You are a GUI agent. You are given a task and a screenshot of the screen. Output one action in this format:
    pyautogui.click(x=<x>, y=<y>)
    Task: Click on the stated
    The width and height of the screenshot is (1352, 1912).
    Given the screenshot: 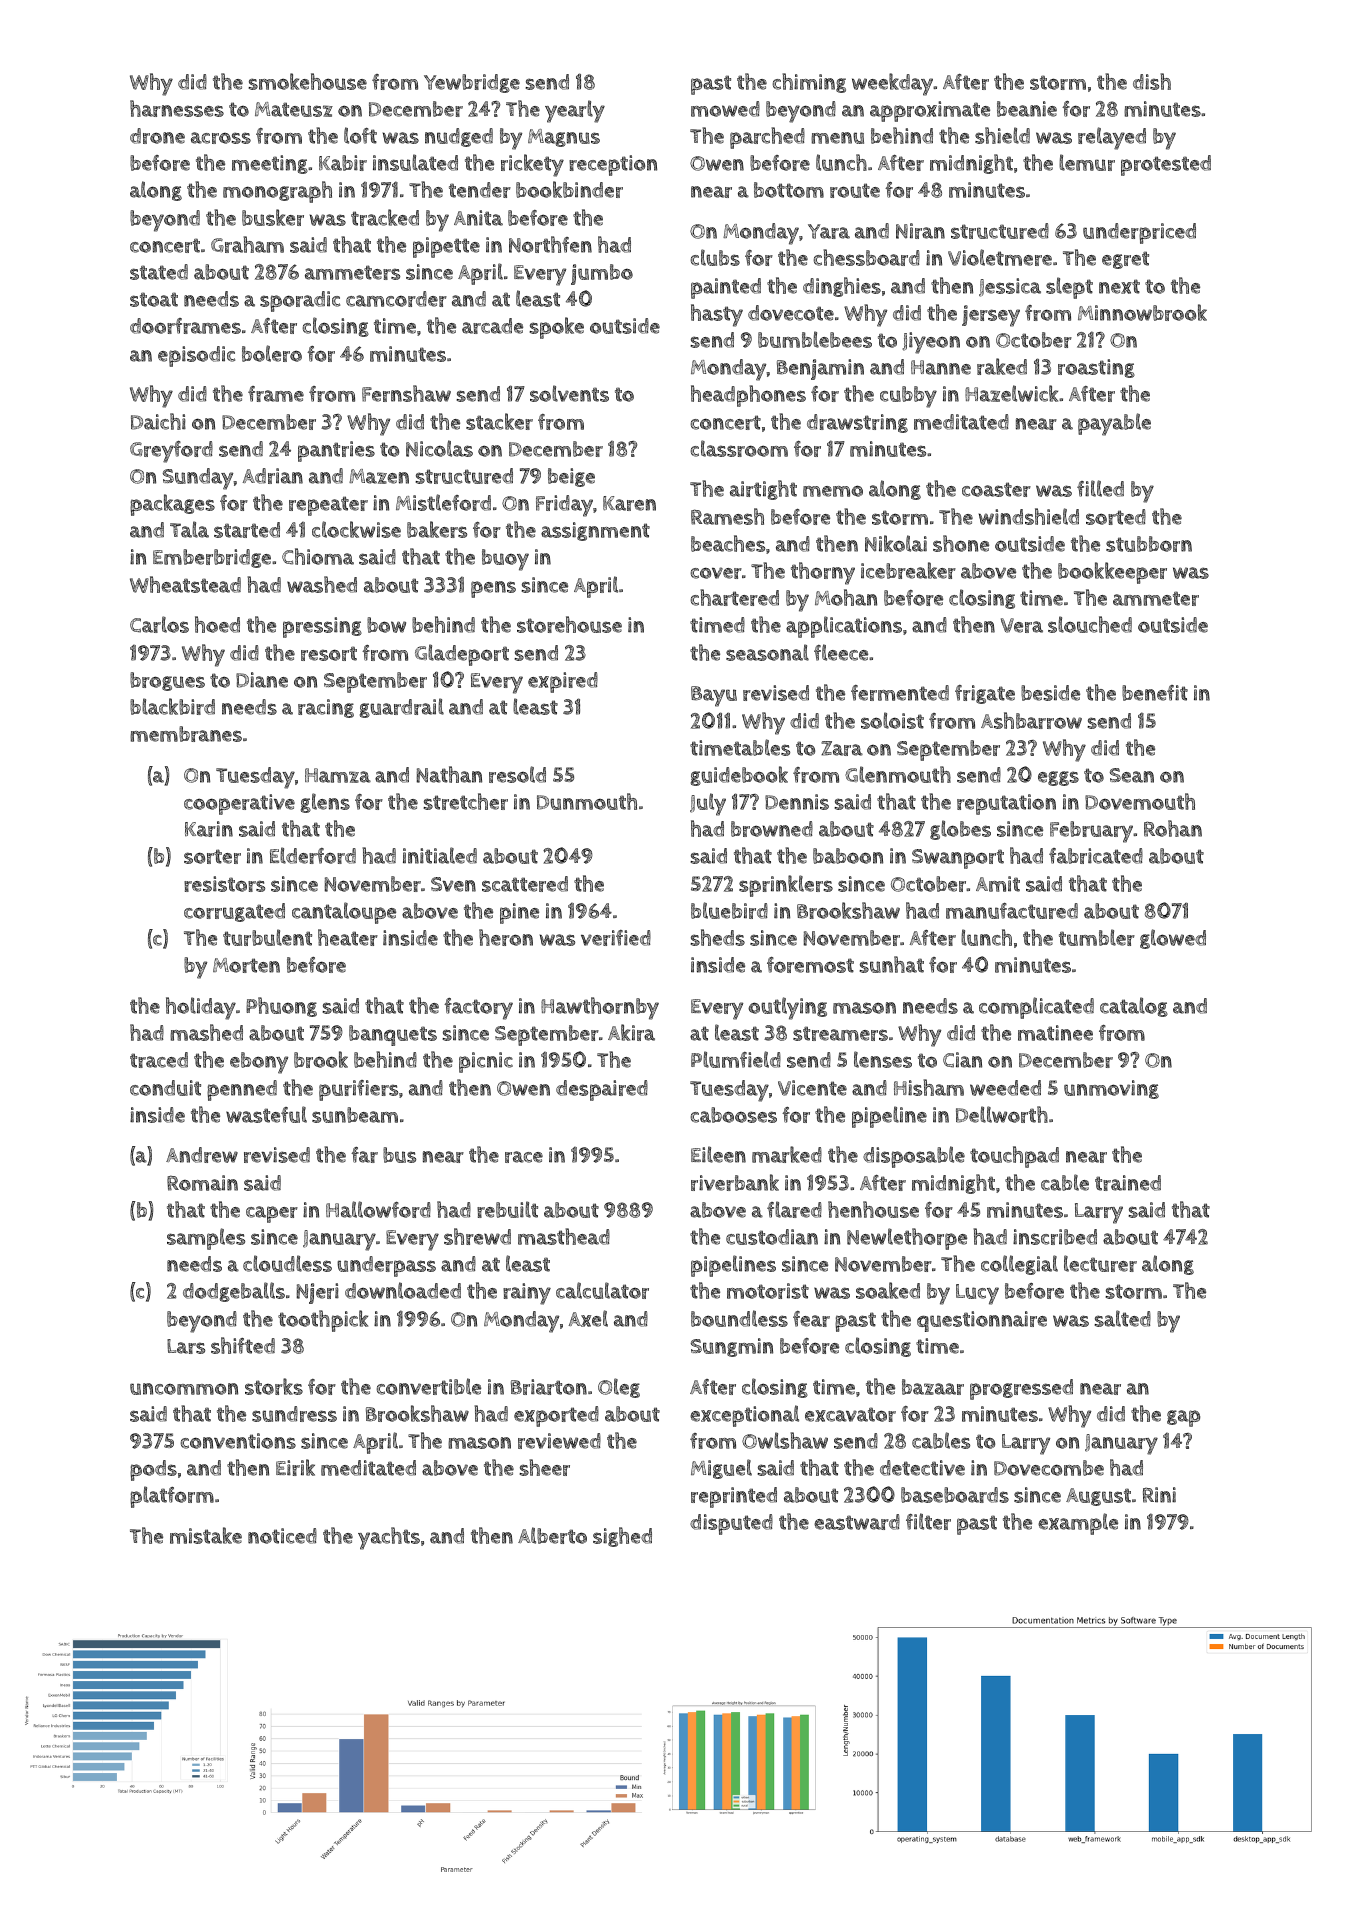 What is the action you would take?
    pyautogui.click(x=159, y=272)
